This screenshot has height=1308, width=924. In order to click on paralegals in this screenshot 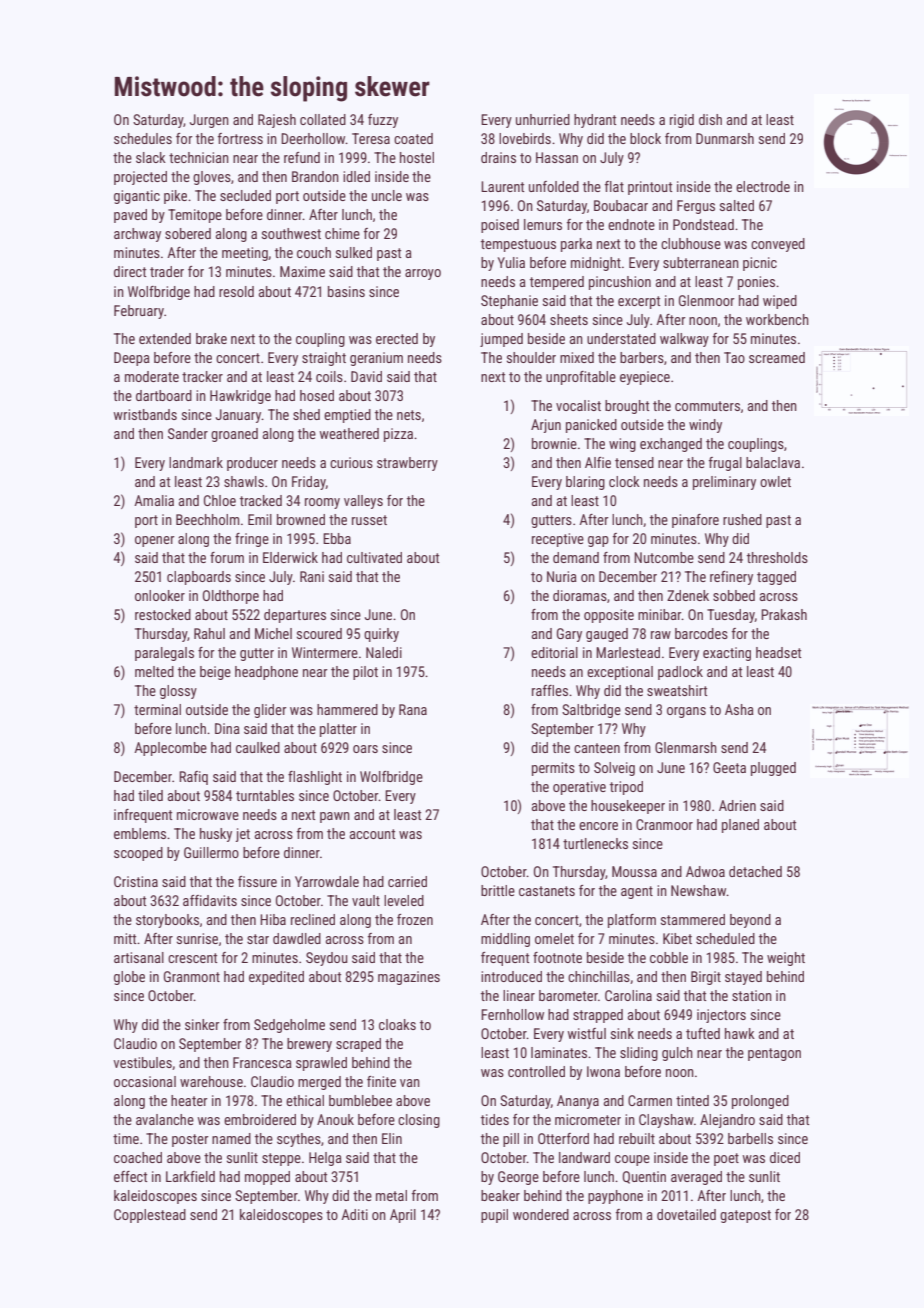, I will do `click(164, 654)`.
